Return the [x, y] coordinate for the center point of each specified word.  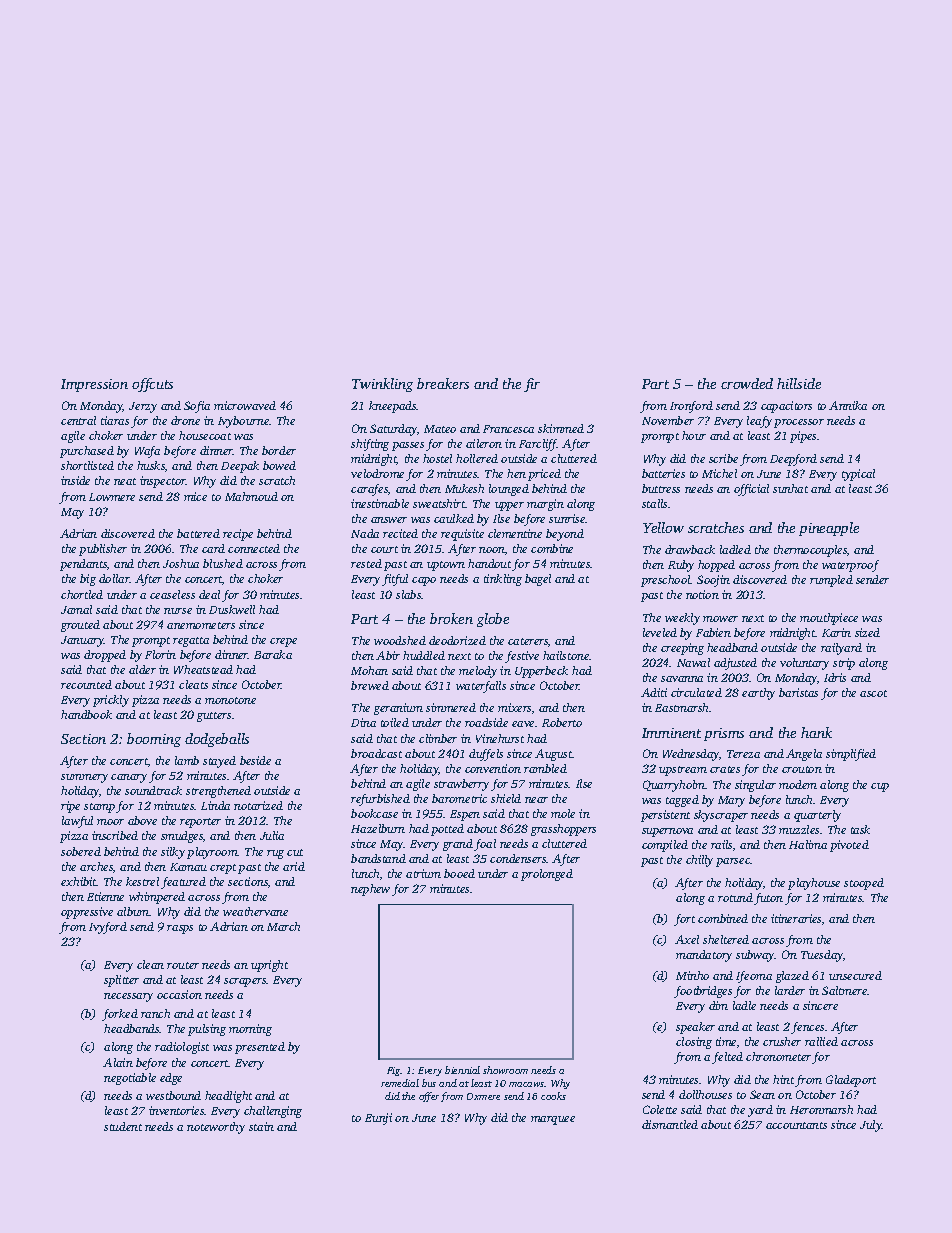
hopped [716, 566]
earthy [758, 694]
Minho [692, 975]
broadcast [376, 753]
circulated [696, 692]
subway [755, 956]
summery [84, 778]
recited [400, 533]
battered [198, 533]
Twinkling [382, 385]
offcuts [152, 385]
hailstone [566, 655]
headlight [228, 1097]
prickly [111, 701]
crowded [747, 383]
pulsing [207, 1030]
